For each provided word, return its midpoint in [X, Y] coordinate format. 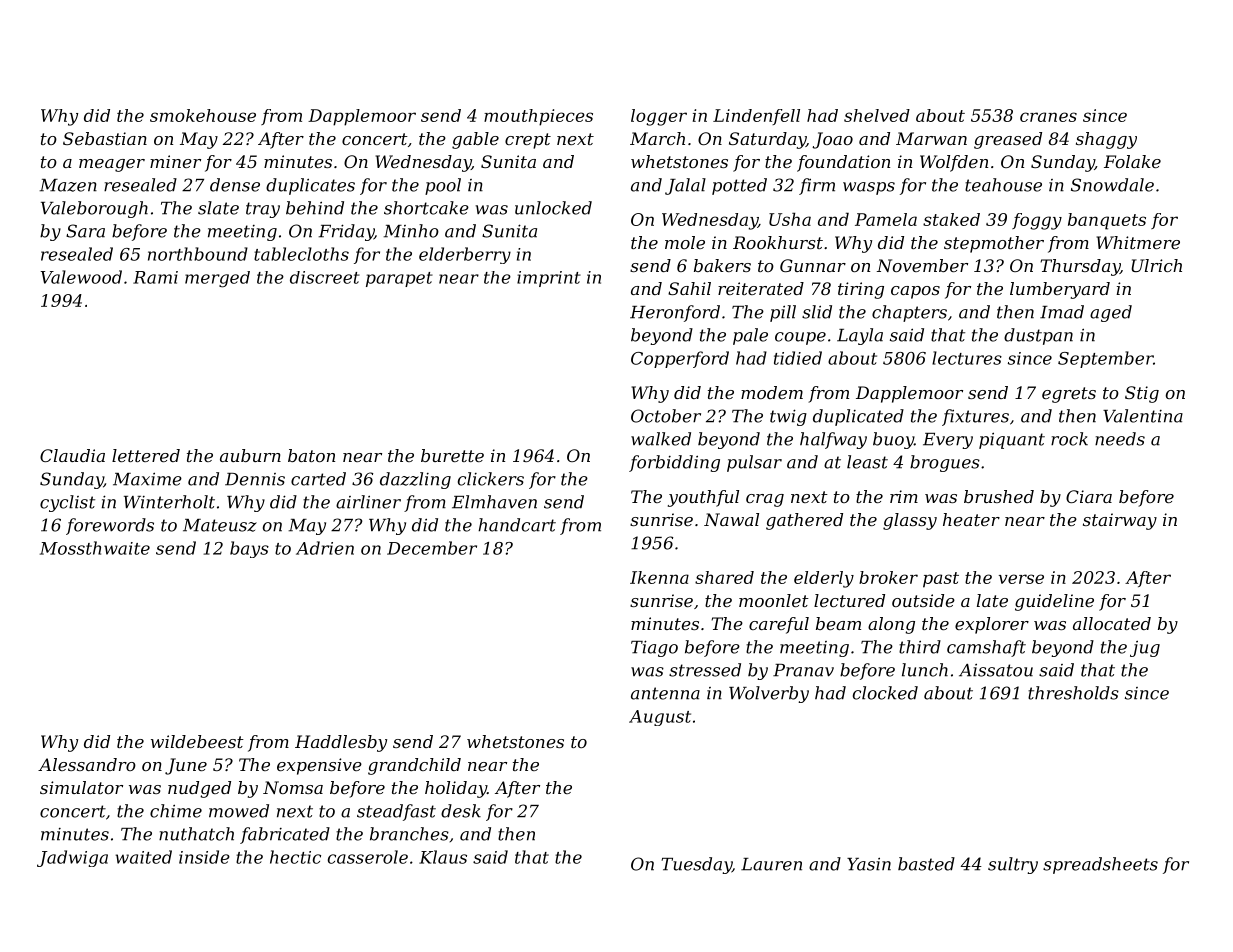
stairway [1120, 521]
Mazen [68, 185]
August [660, 718]
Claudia [72, 455]
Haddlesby [341, 743]
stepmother [994, 244]
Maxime [147, 479]
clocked [885, 693]
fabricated [285, 835]
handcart [517, 525]
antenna [665, 693]
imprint [549, 279]
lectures [967, 358]
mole [685, 242]
